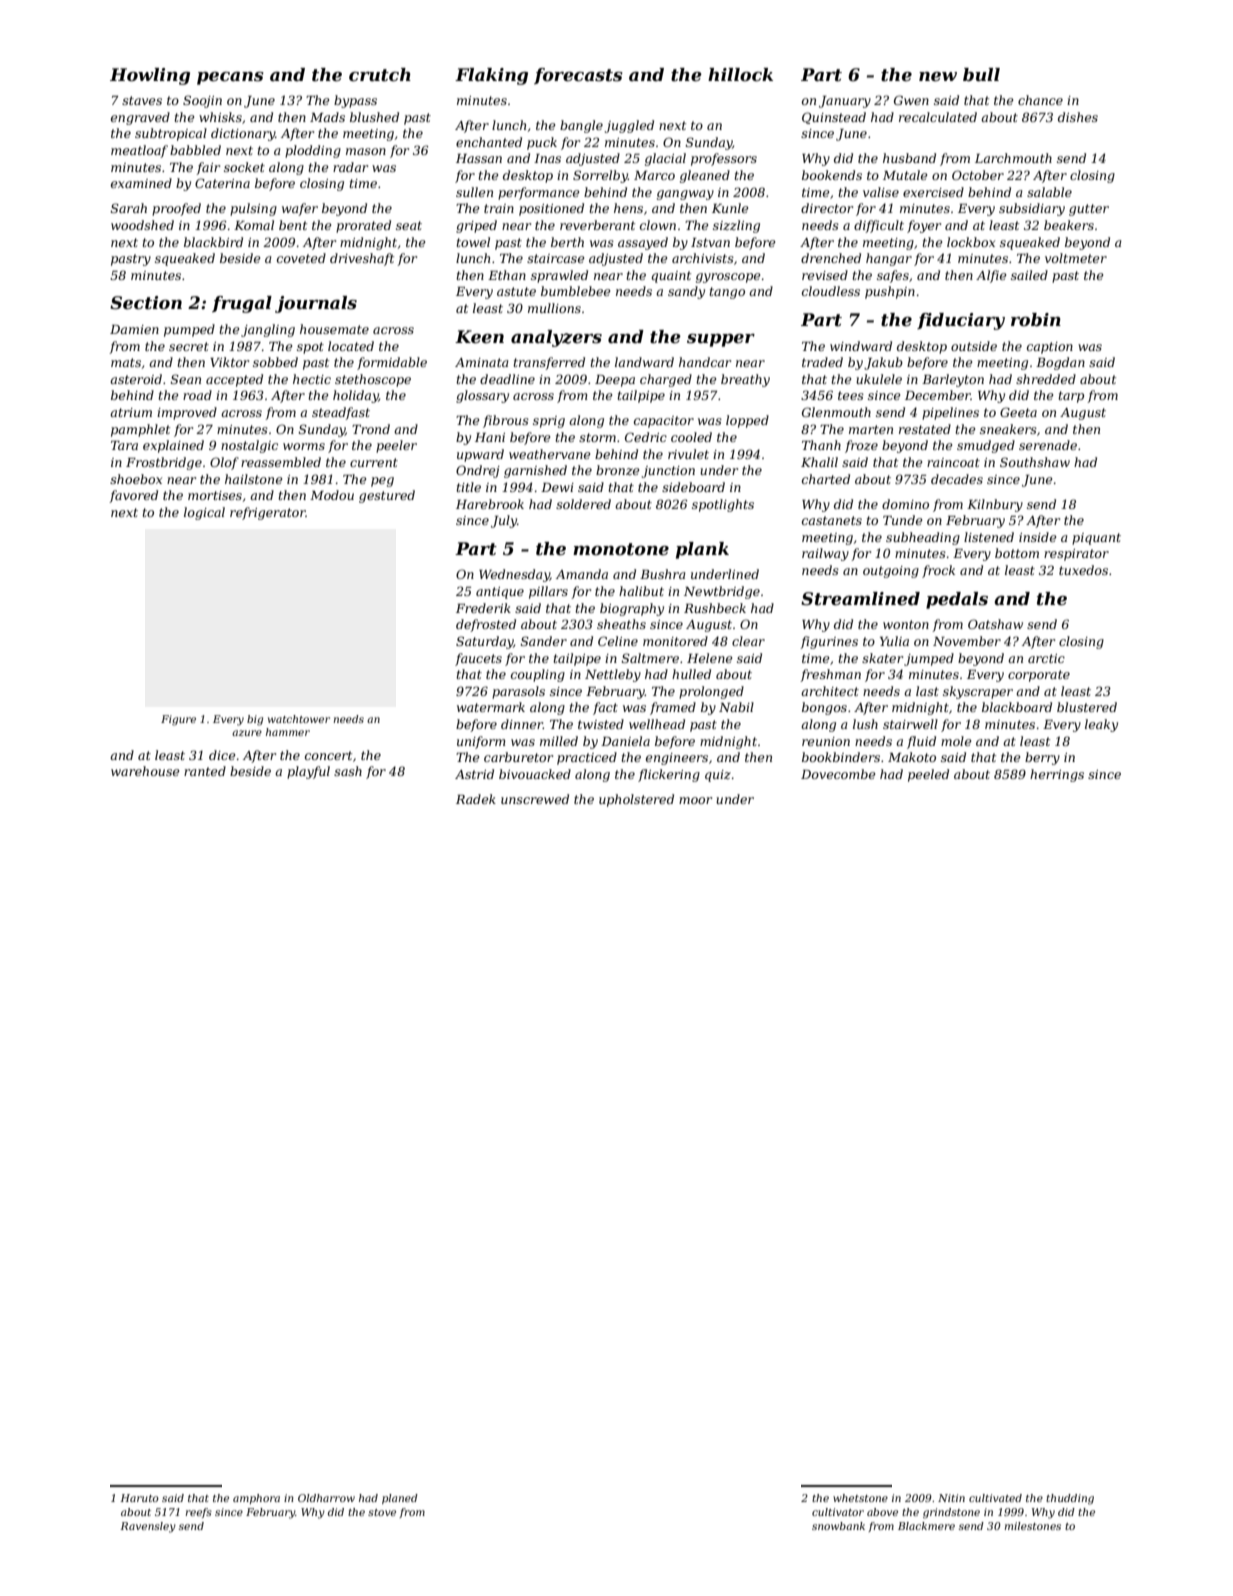 This document has height=1596, width=1233. What do you see at coordinates (131, 412) in the document?
I see `atrium` at bounding box center [131, 412].
